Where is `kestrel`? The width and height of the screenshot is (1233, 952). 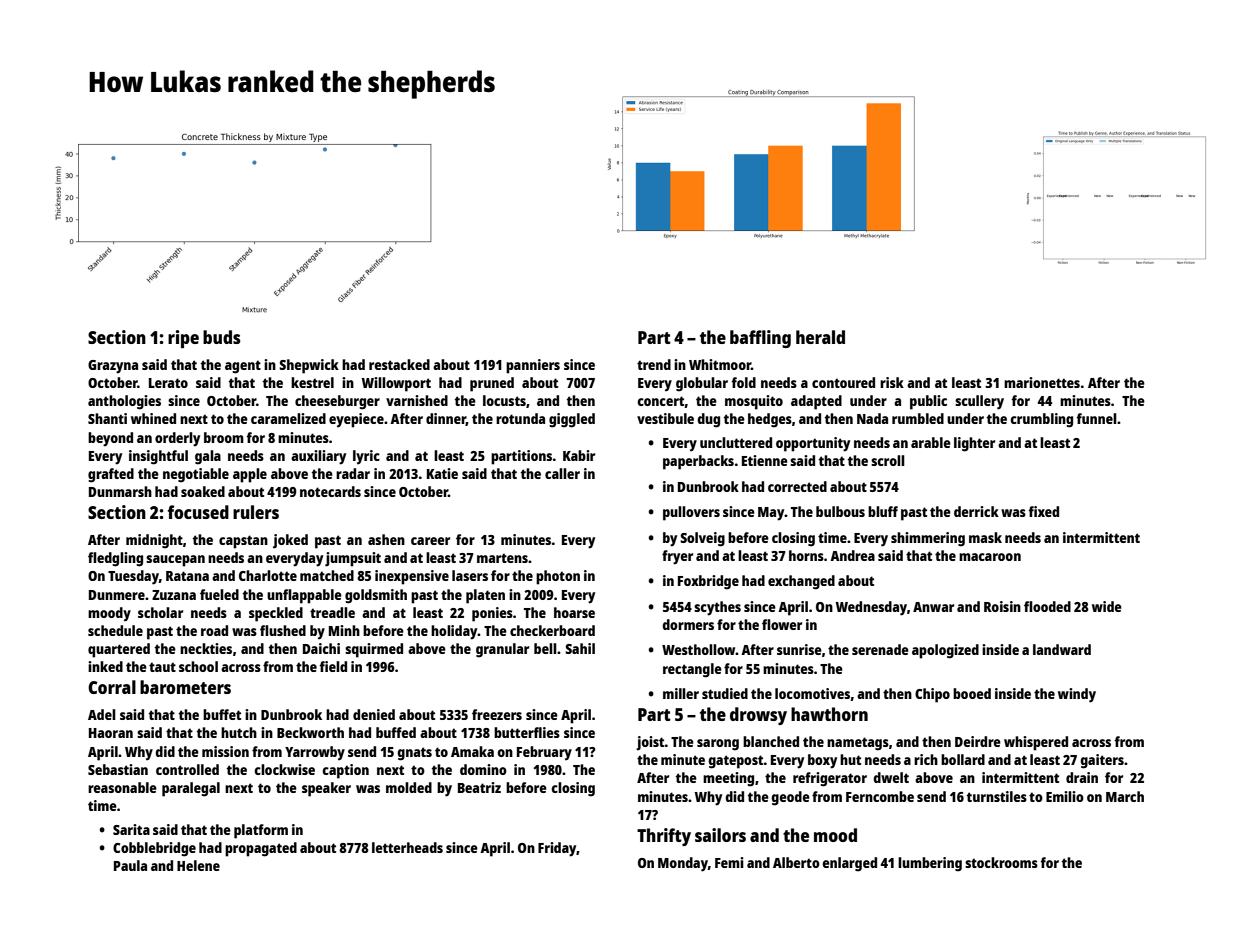 kestrel is located at coordinates (312, 382).
